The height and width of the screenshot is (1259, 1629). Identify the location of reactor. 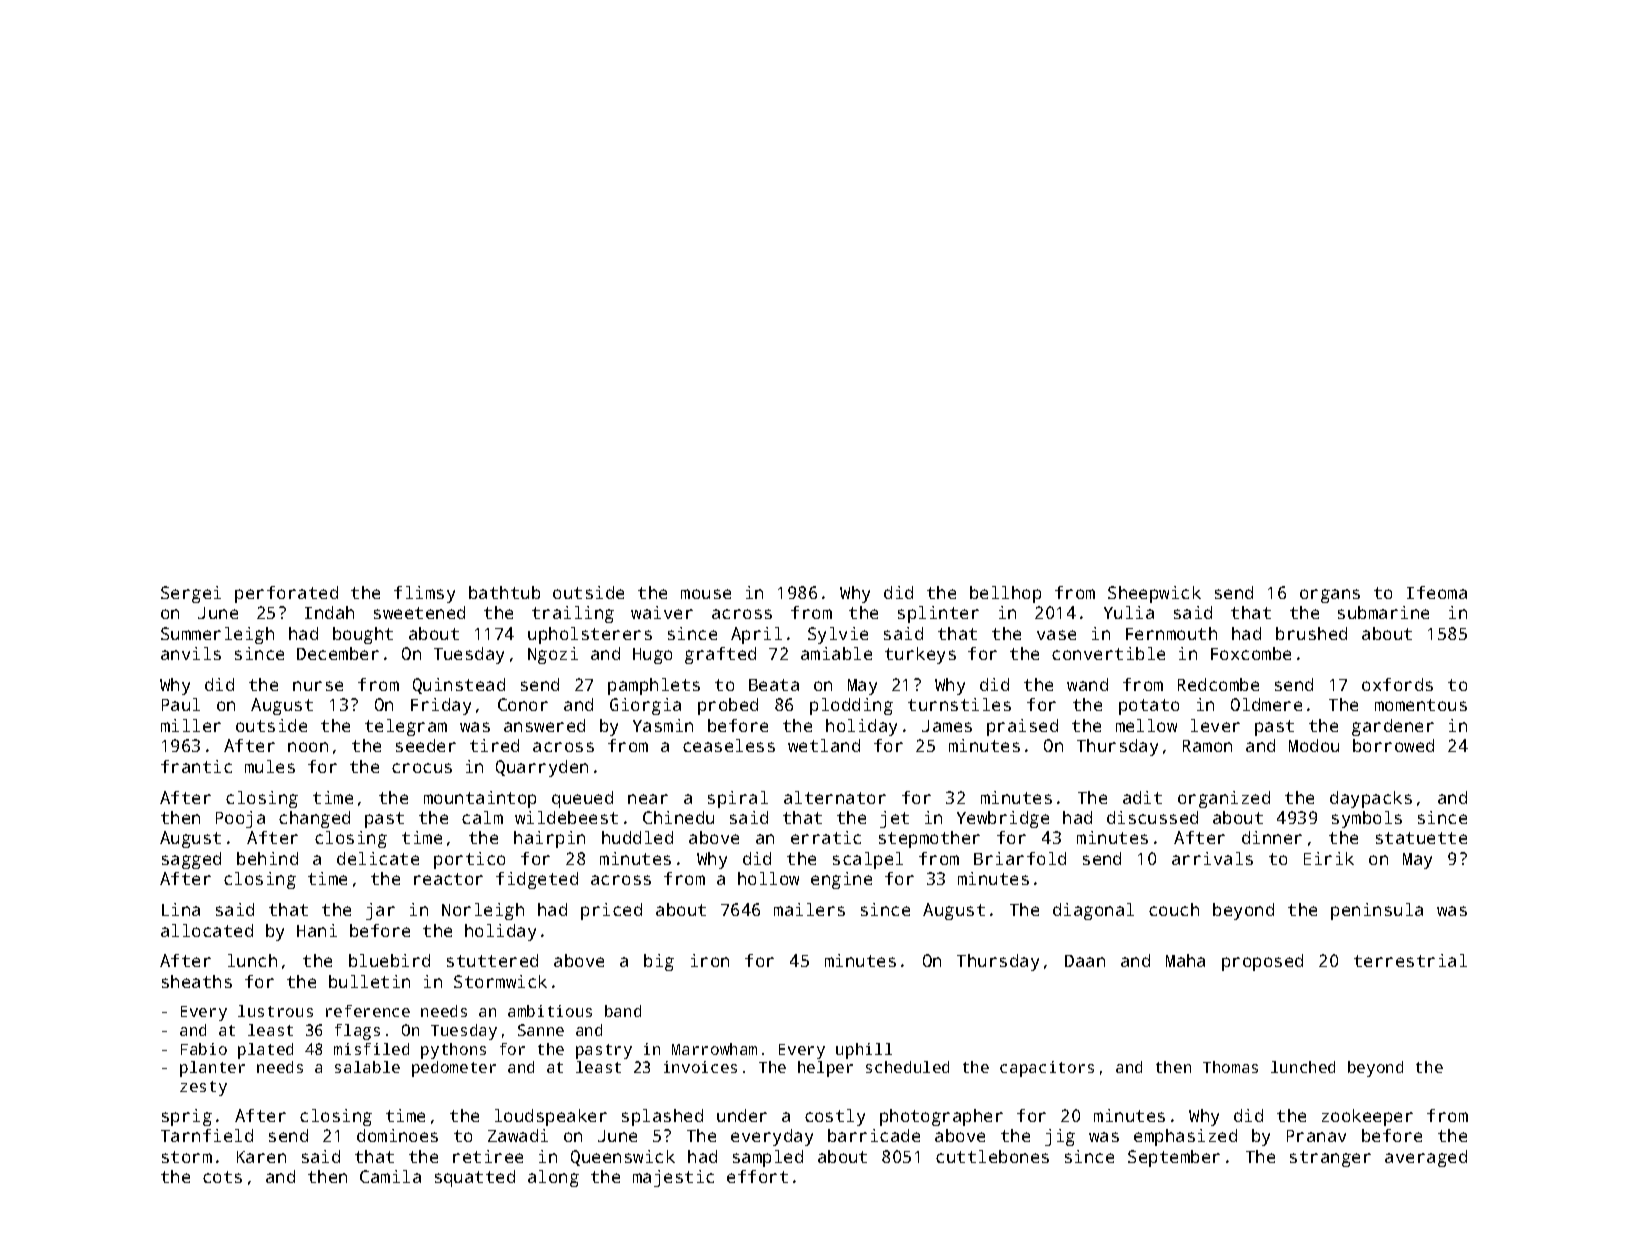
(448, 879).
